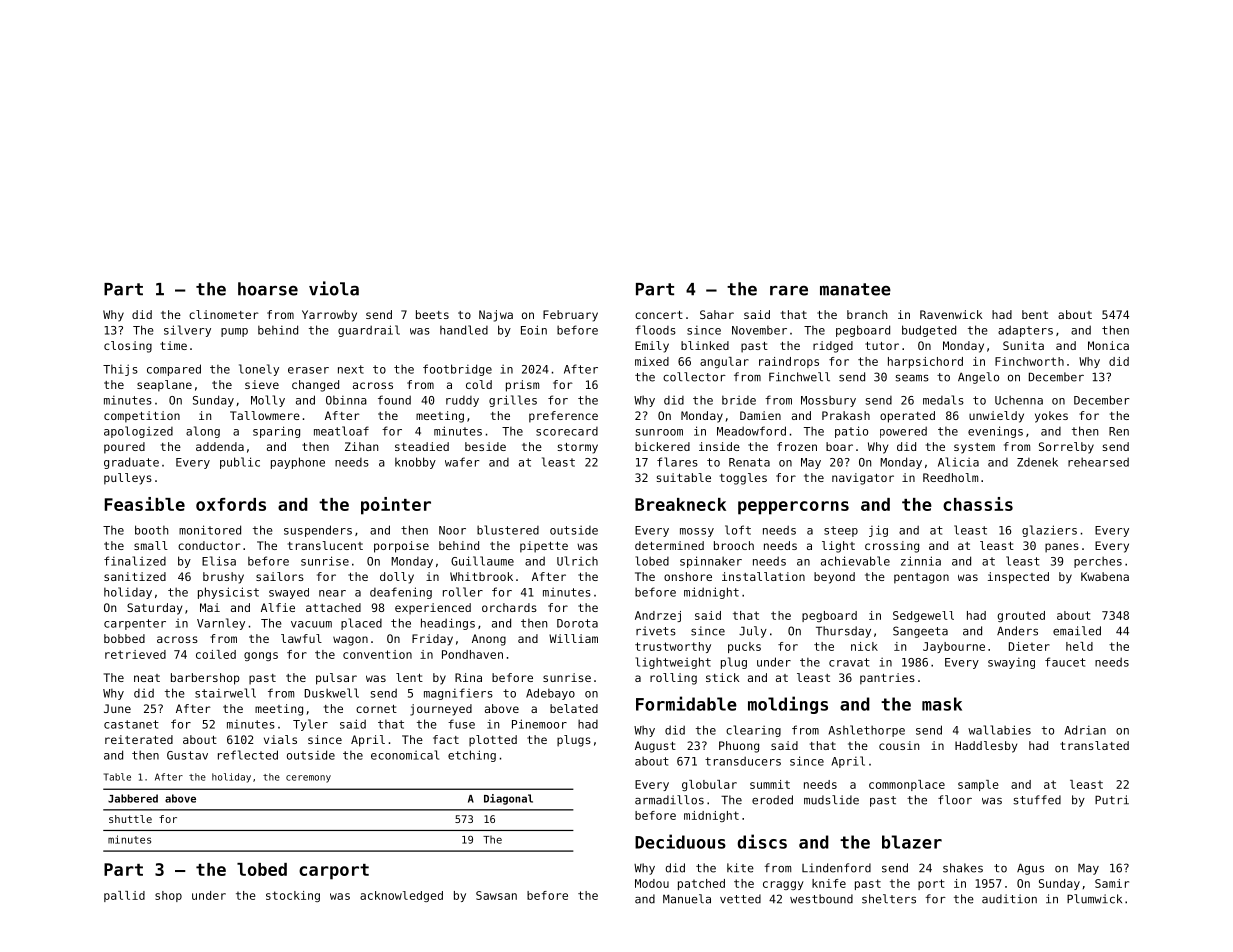 This screenshot has width=1233, height=952. What do you see at coordinates (334, 288) in the screenshot?
I see `viola` at bounding box center [334, 288].
